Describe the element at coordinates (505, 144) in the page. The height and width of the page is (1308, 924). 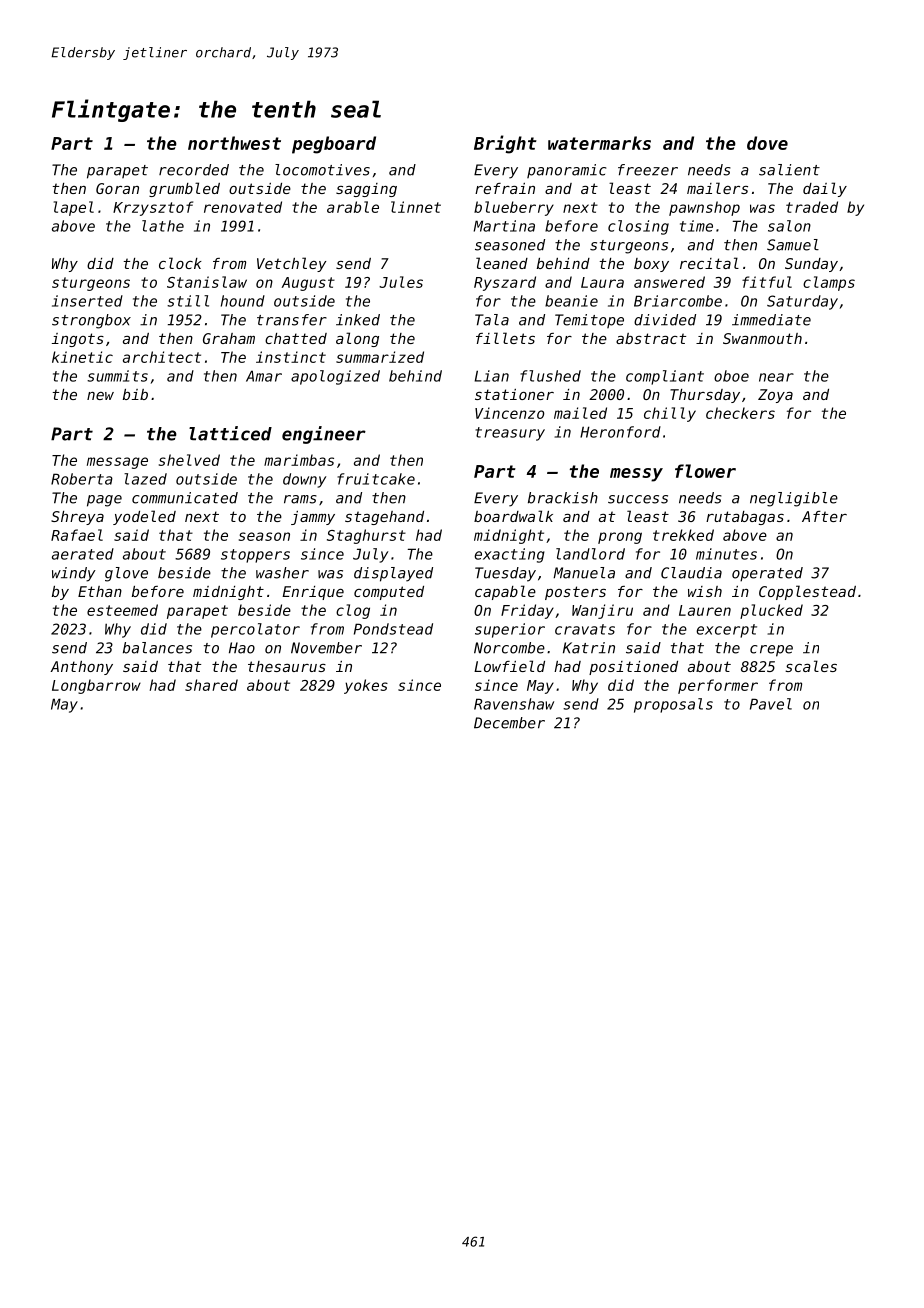
I see `Bright` at that location.
